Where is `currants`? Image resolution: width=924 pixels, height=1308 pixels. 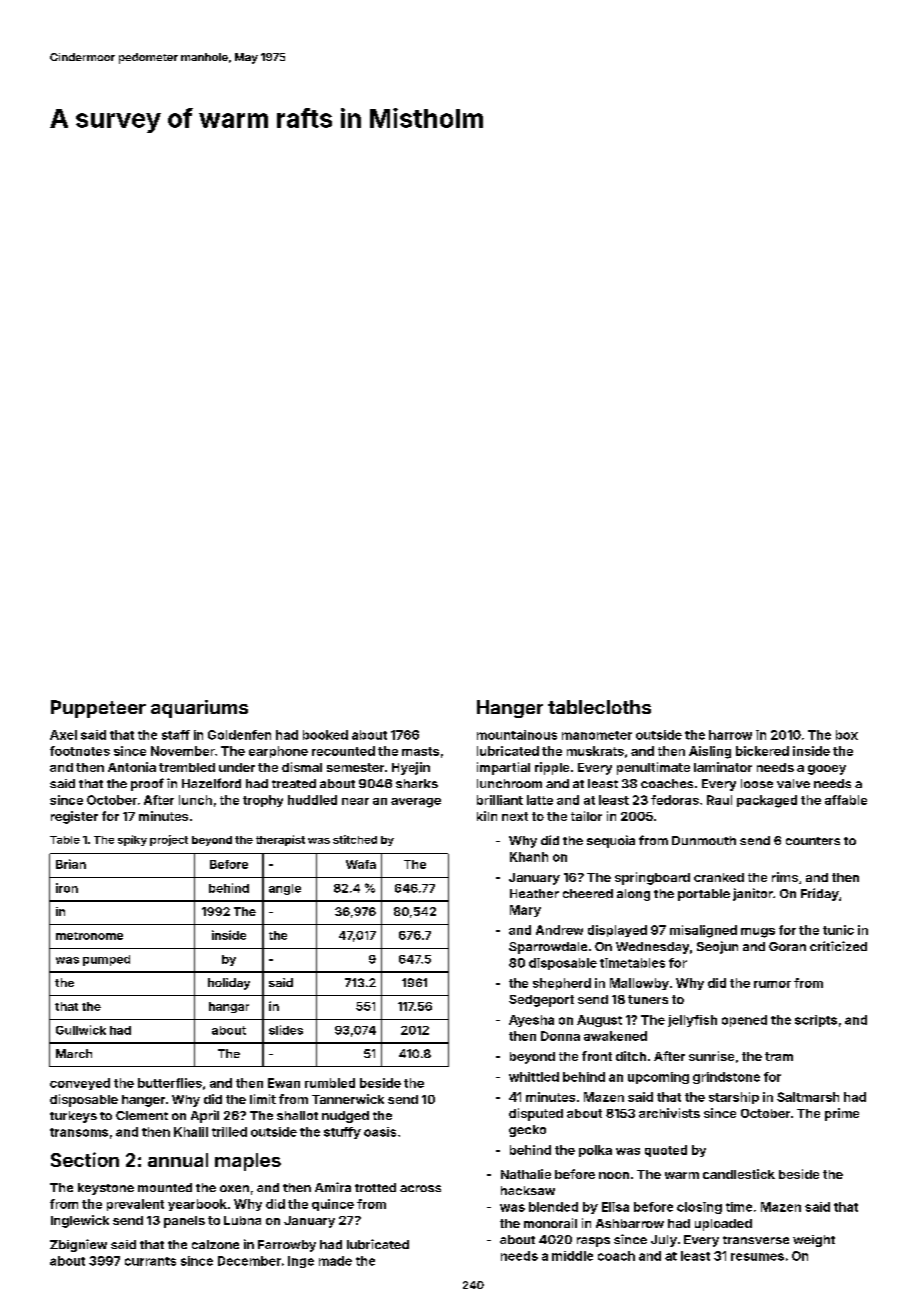 currants is located at coordinates (150, 1261).
